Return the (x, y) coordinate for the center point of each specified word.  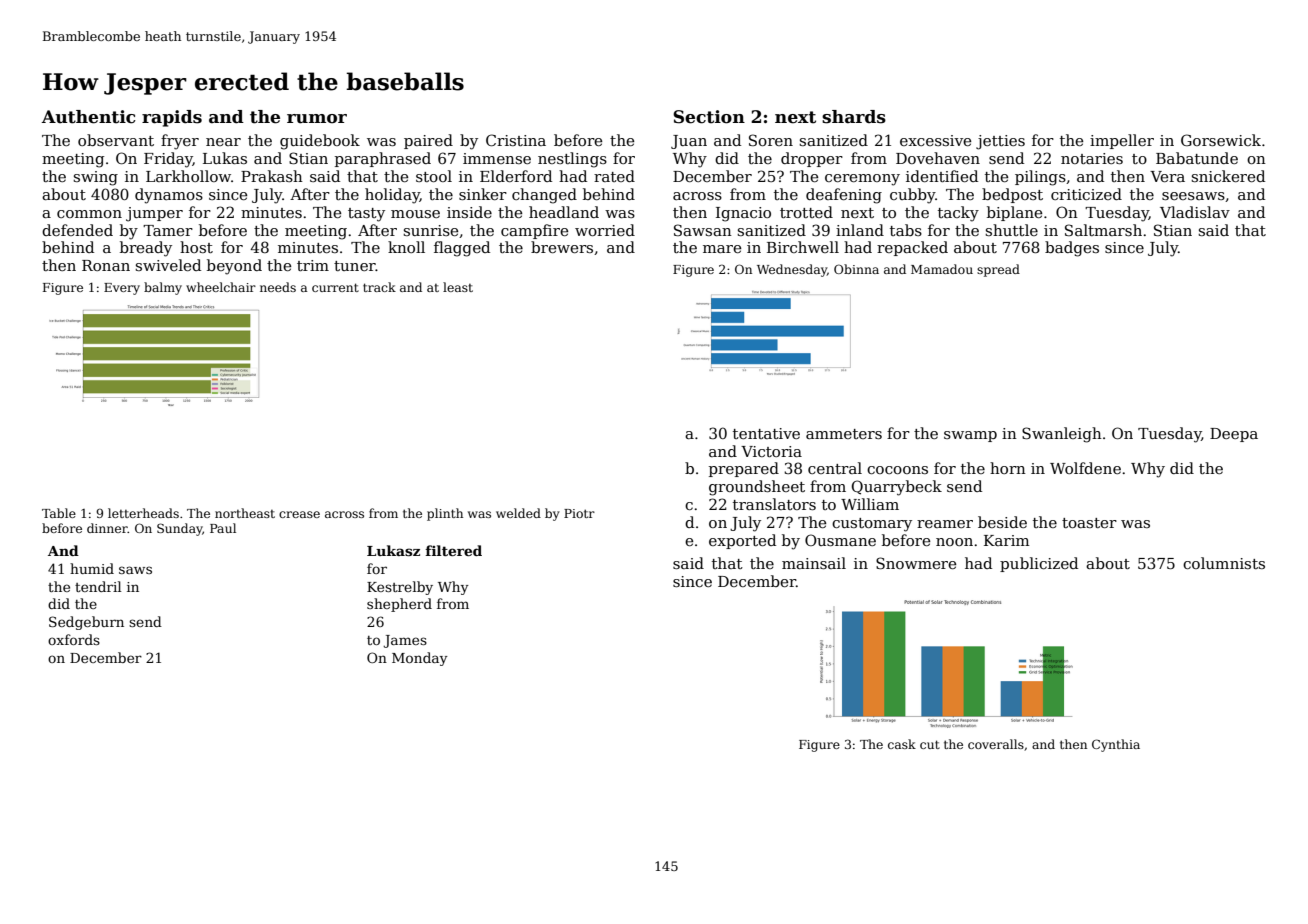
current (335, 287)
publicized (1039, 564)
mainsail (814, 563)
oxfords (74, 639)
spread (998, 270)
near (223, 142)
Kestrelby (400, 588)
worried (605, 230)
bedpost (1012, 195)
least (458, 287)
